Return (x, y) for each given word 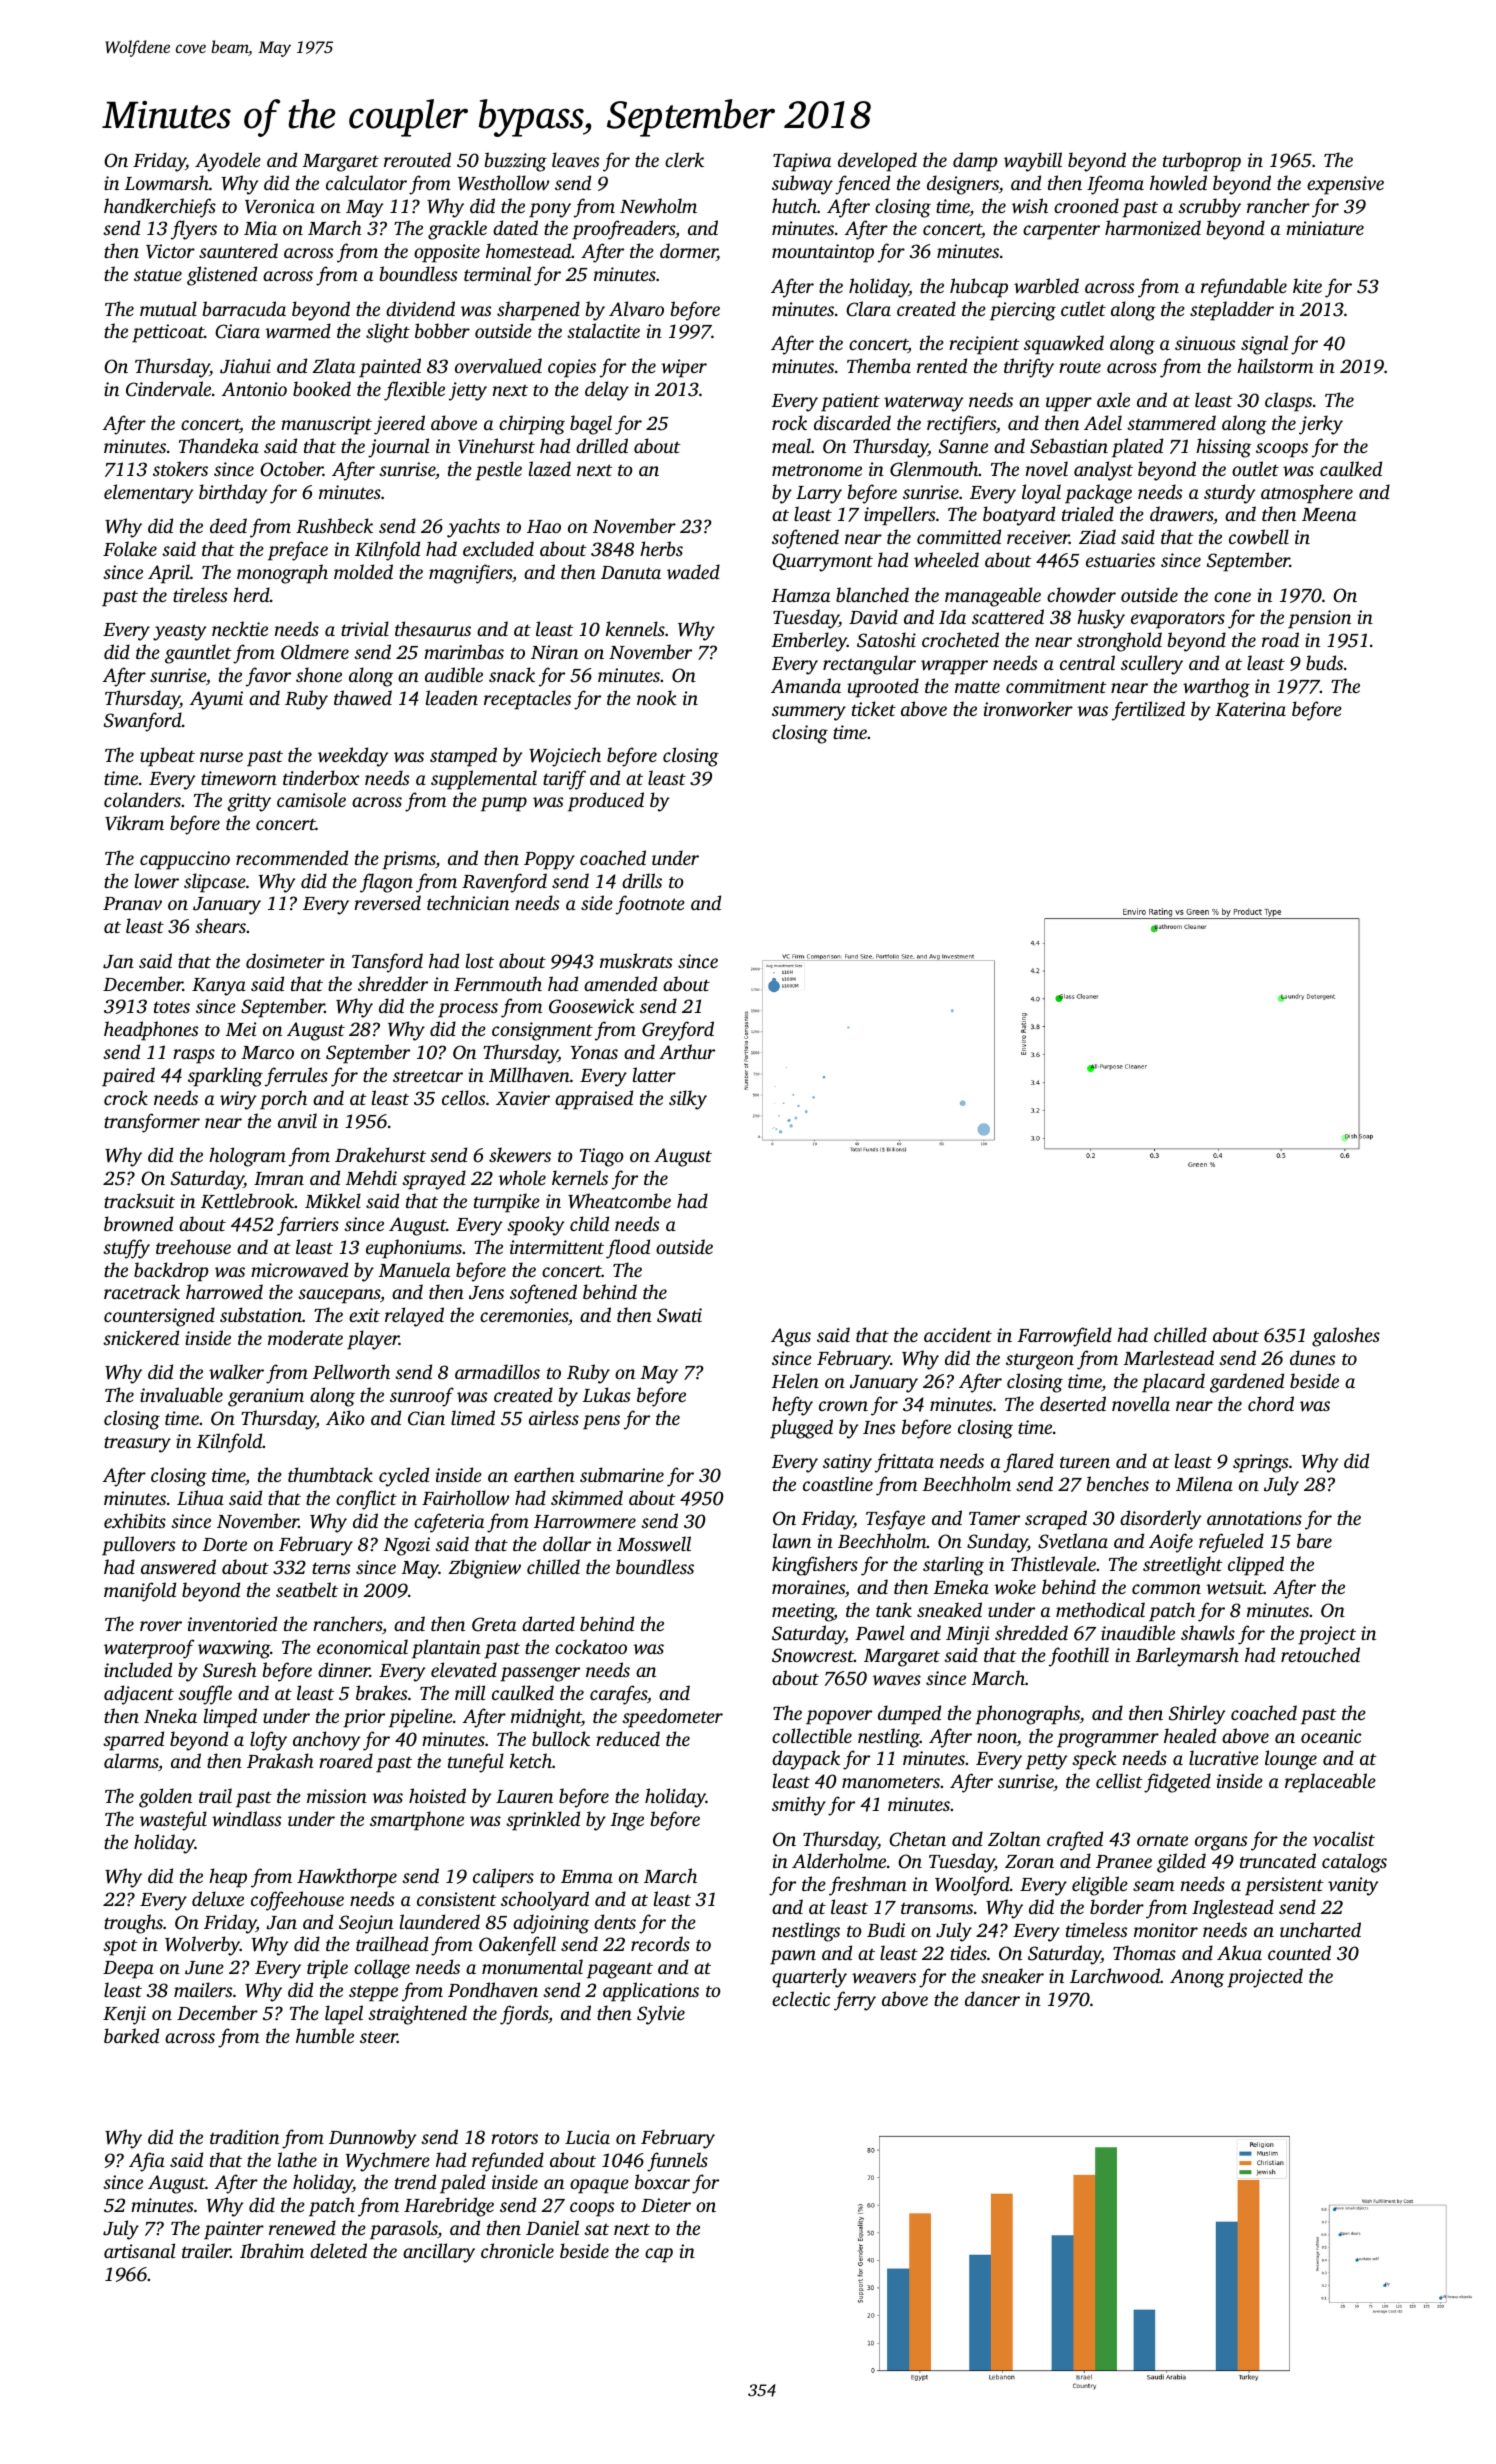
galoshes (1346, 1337)
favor (268, 677)
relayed (414, 1317)
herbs (661, 548)
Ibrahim (272, 2250)
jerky (1321, 425)
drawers (1181, 513)
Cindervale (168, 389)
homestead (529, 250)
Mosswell (654, 1544)
